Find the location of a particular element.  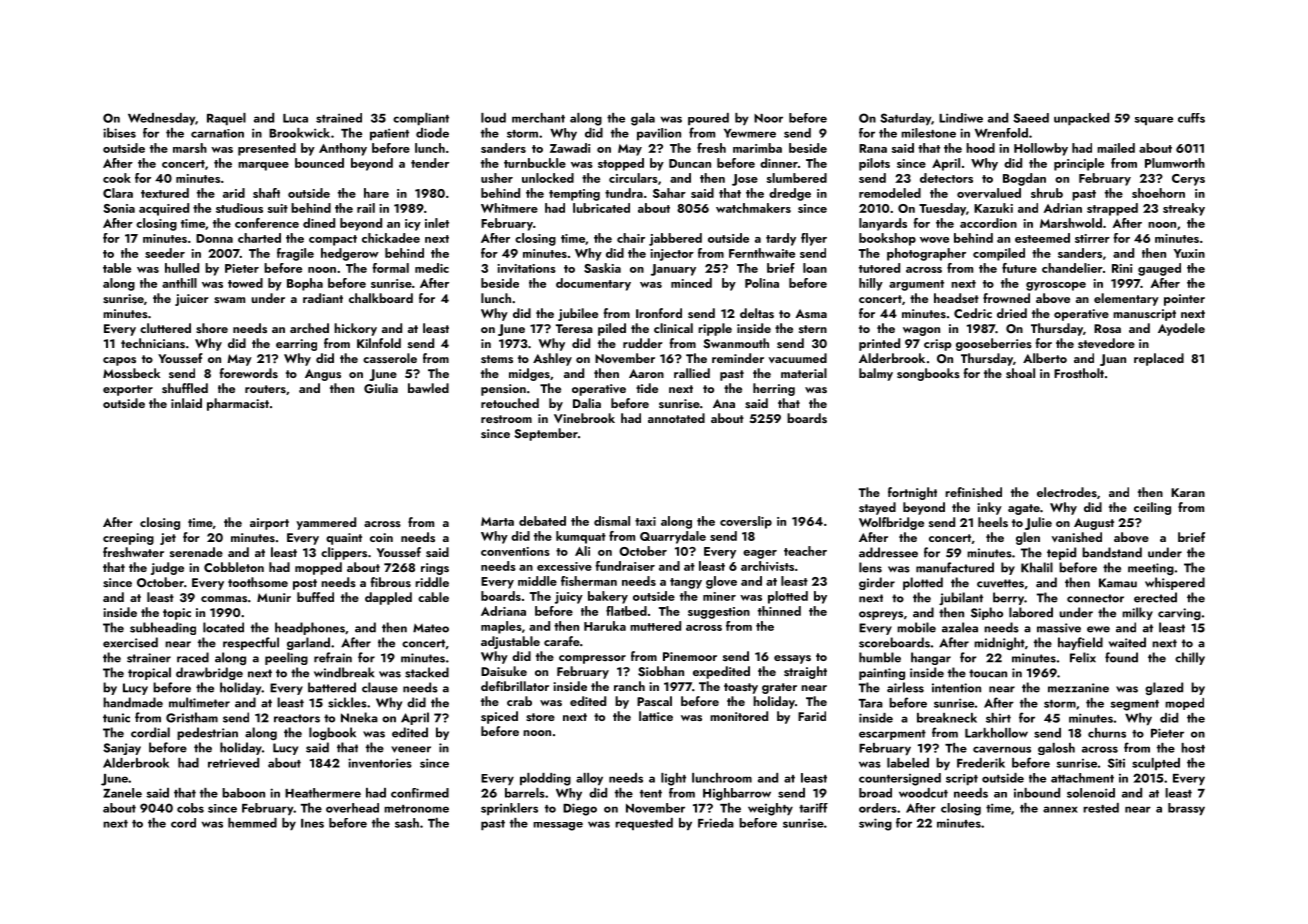

material is located at coordinates (804, 373).
